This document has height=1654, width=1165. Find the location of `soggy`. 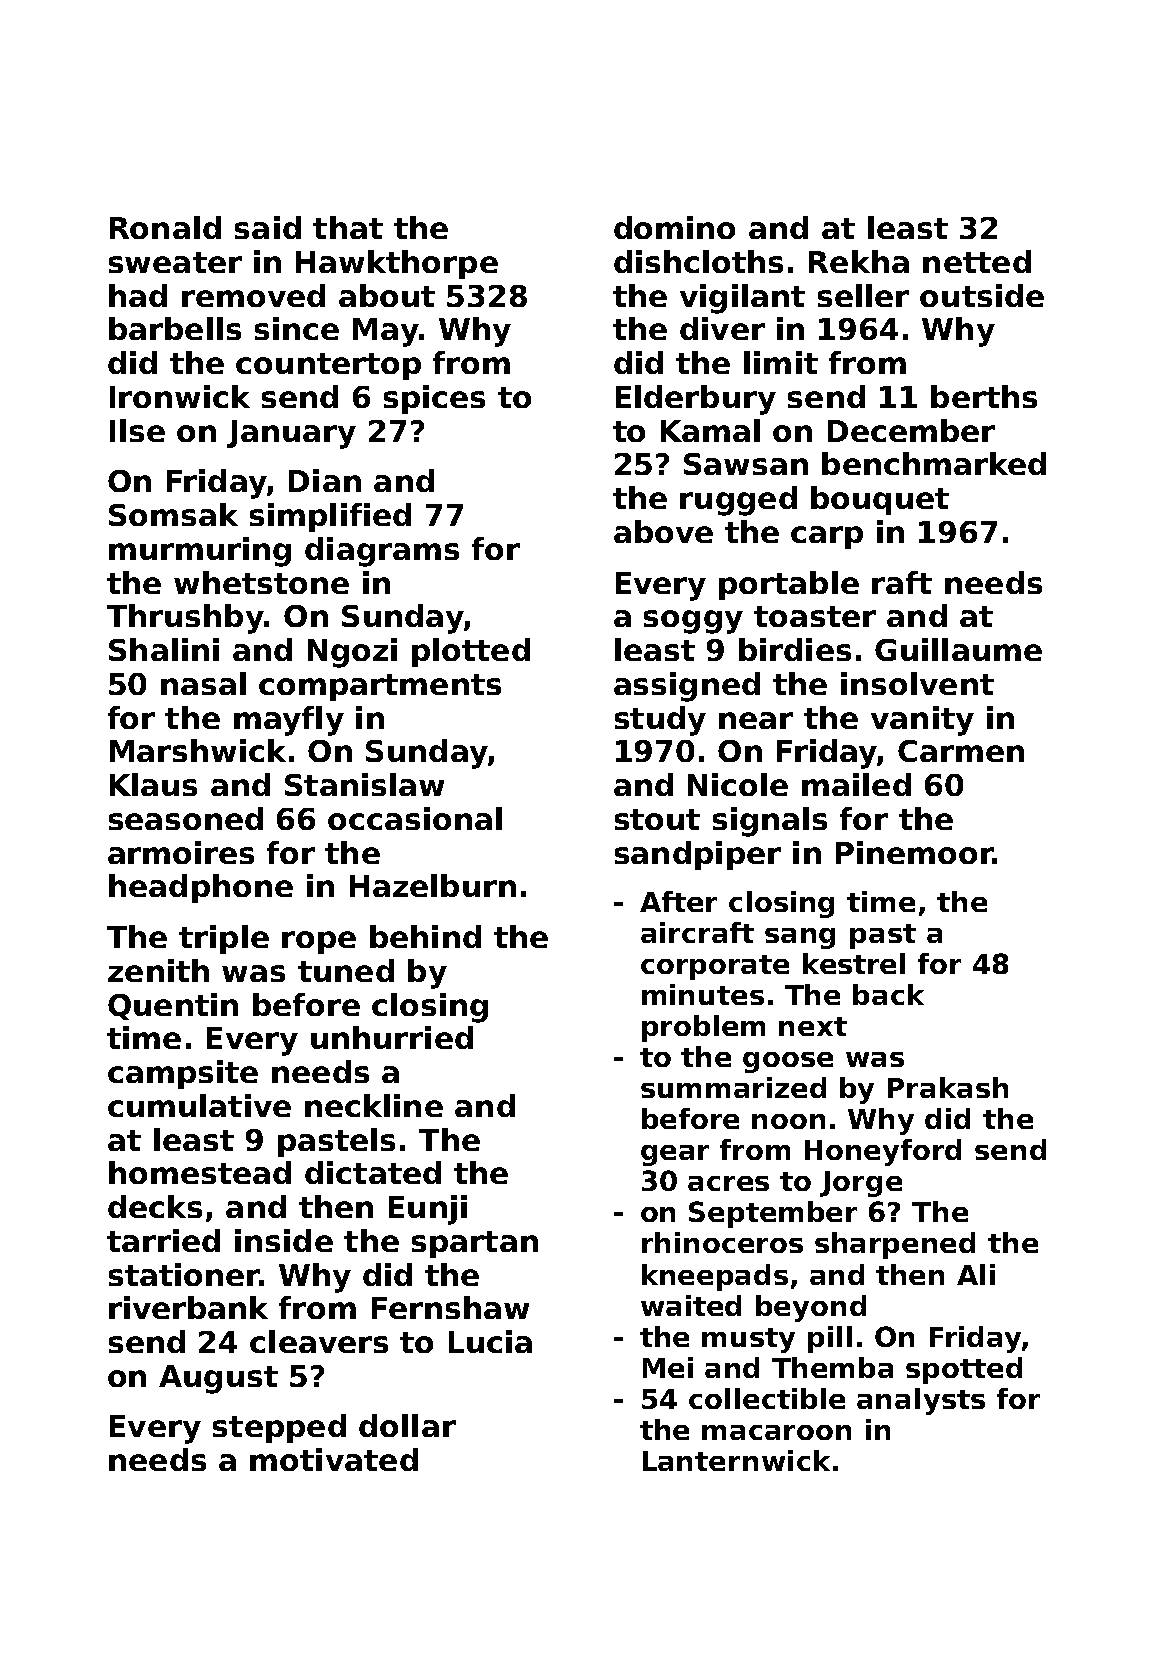

soggy is located at coordinates (693, 622).
